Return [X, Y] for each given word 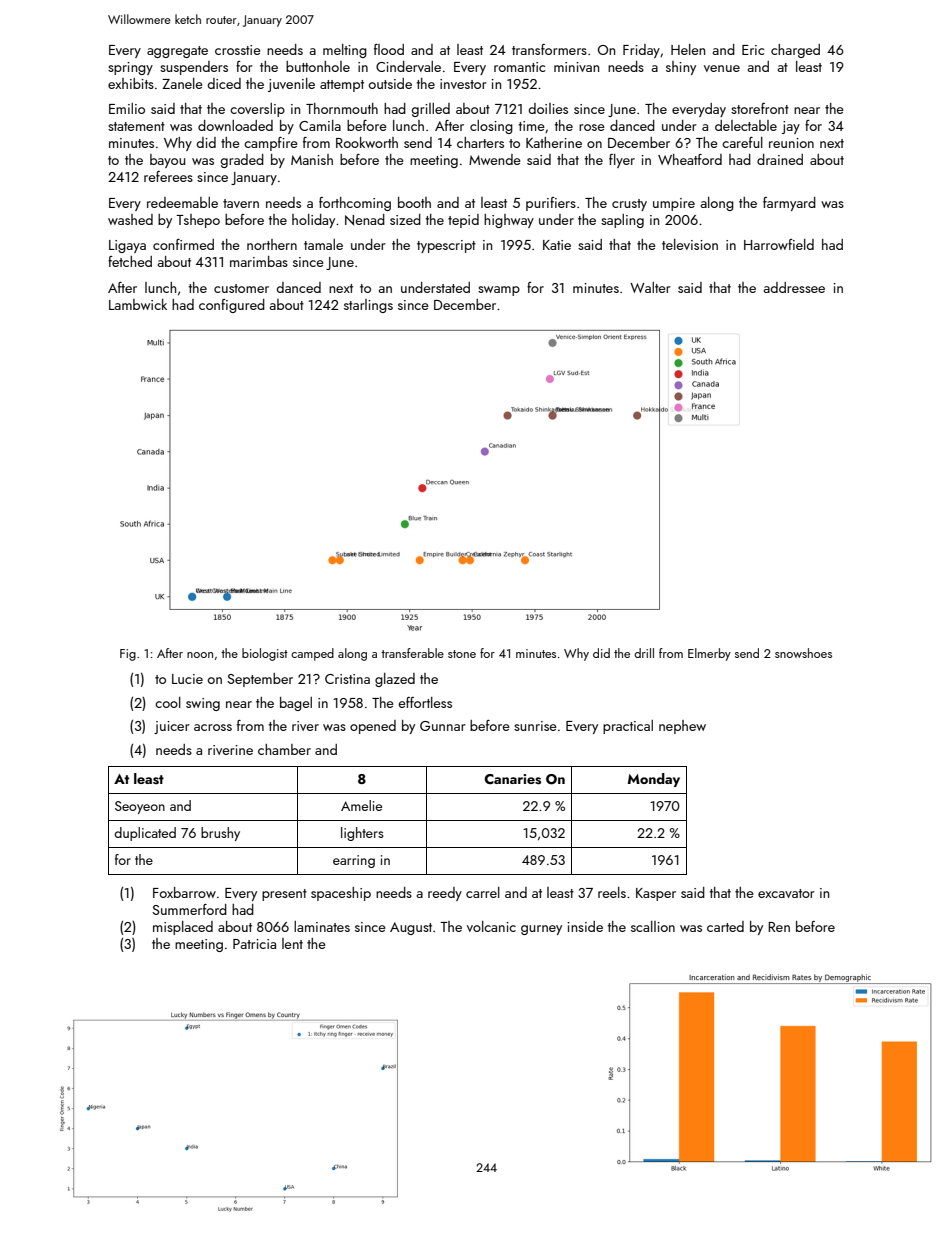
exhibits [131, 83]
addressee [794, 287]
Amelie [361, 805]
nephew [682, 727]
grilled [430, 110]
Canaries [512, 779]
